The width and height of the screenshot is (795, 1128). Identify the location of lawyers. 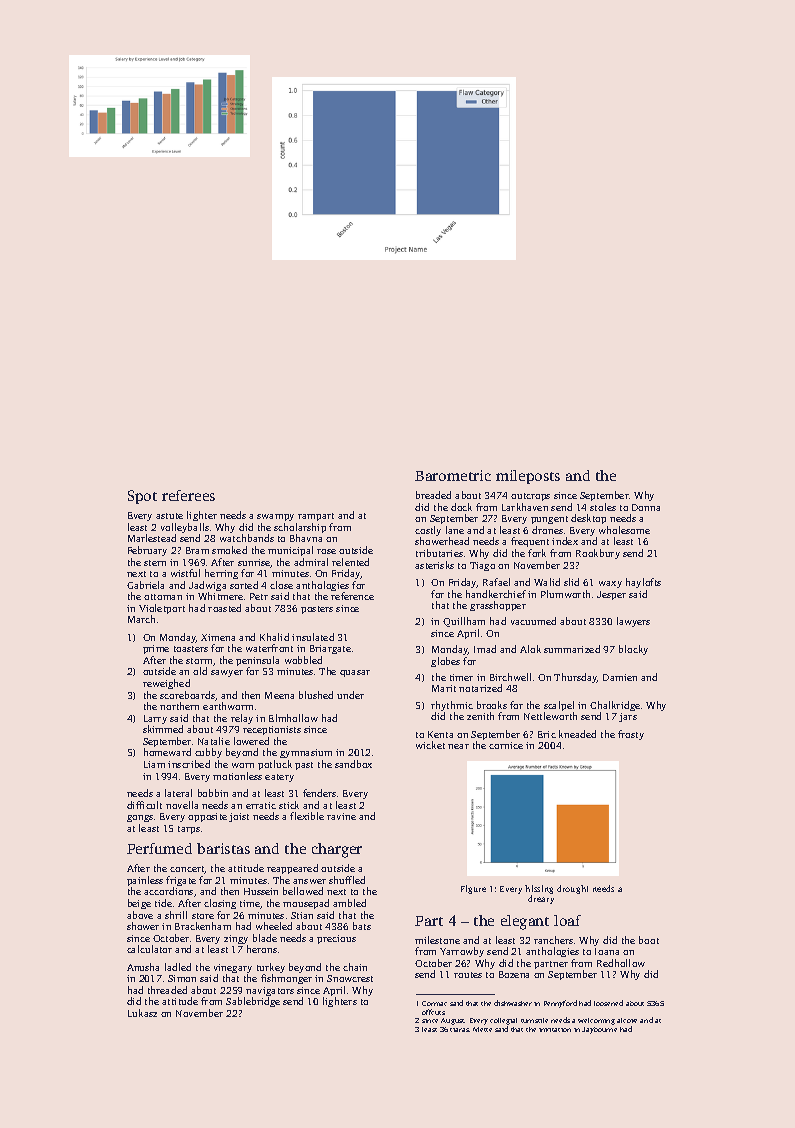
(633, 622).
